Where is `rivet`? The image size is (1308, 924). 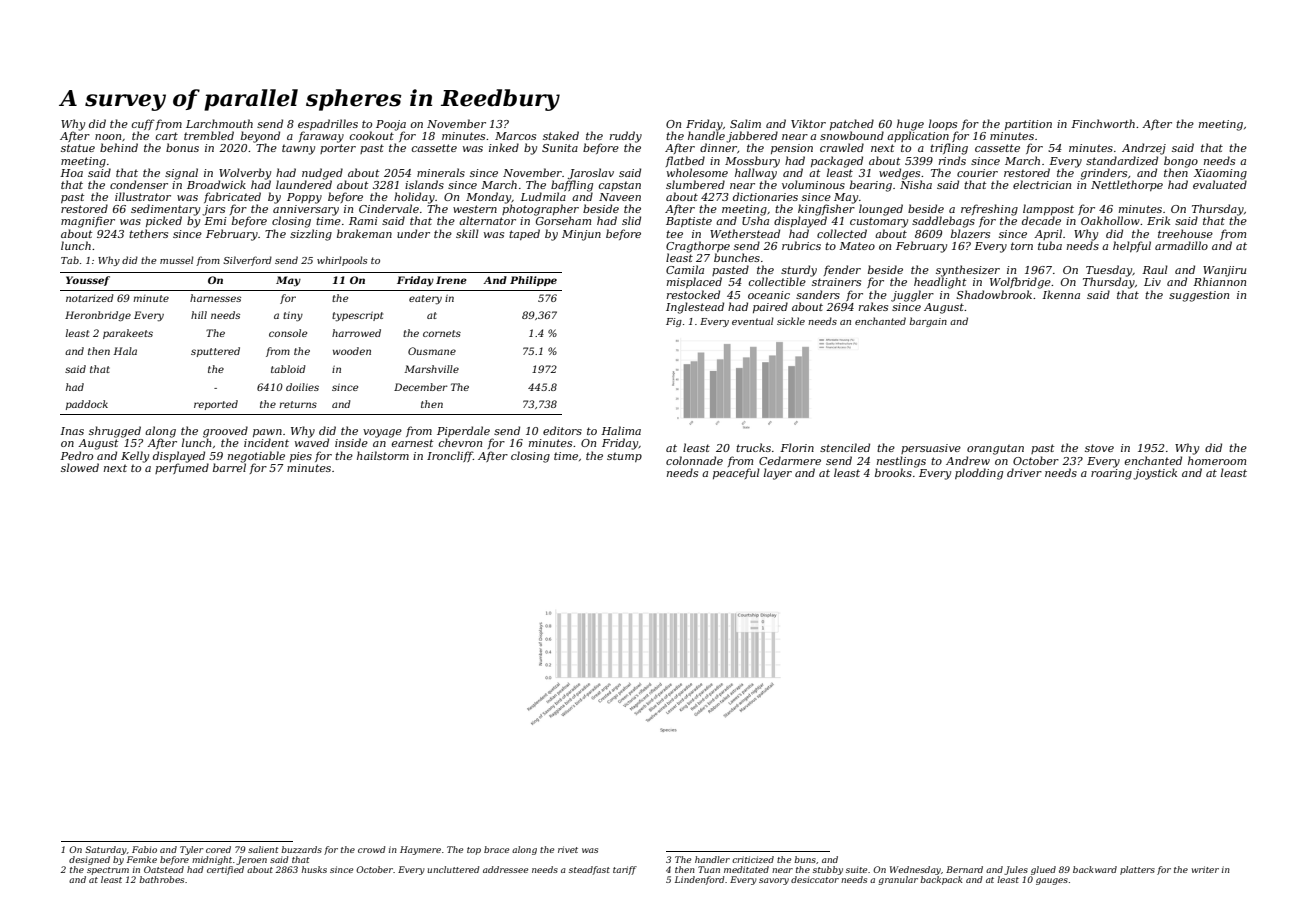
rivet is located at coordinates (568, 849).
